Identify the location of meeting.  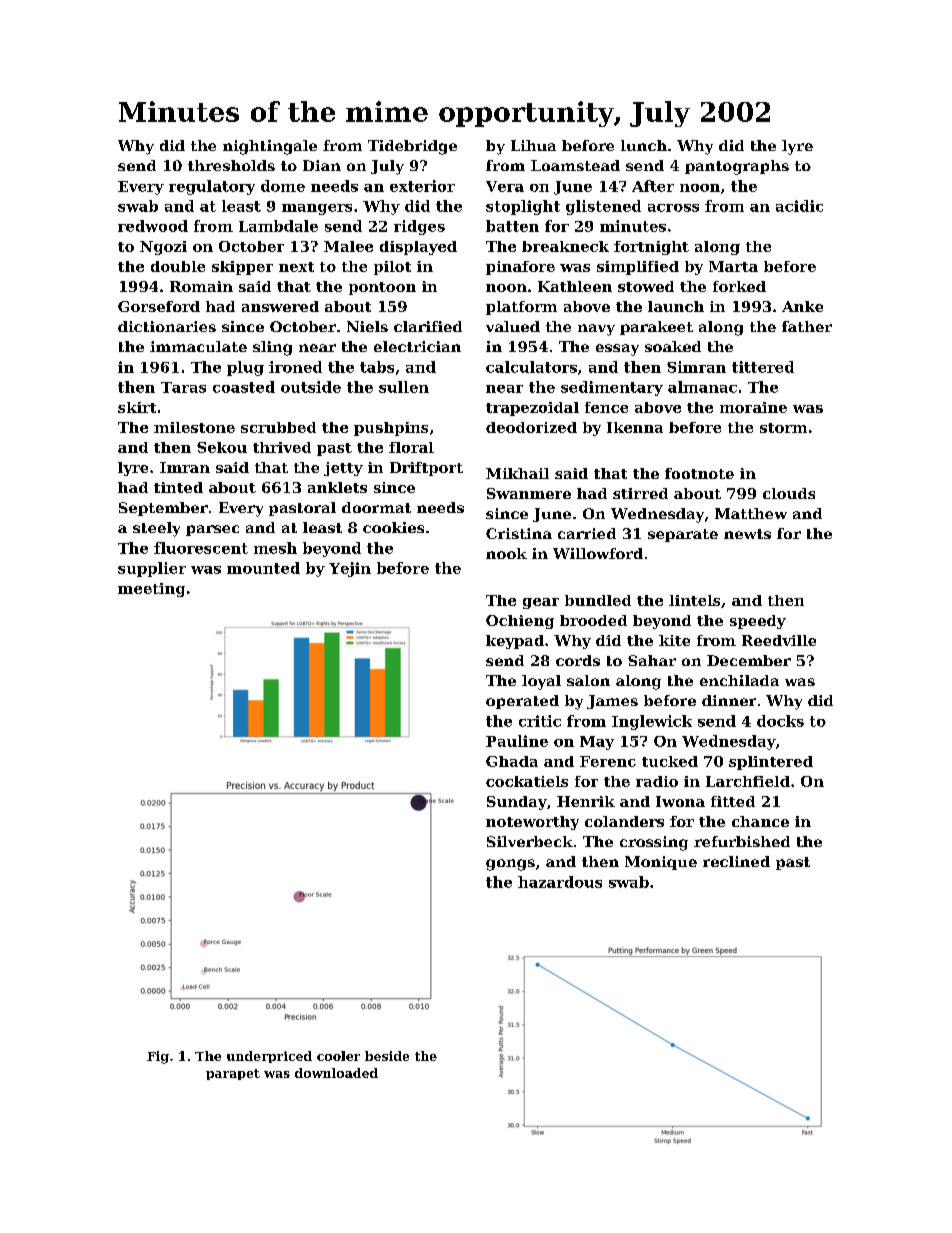
(151, 590).
